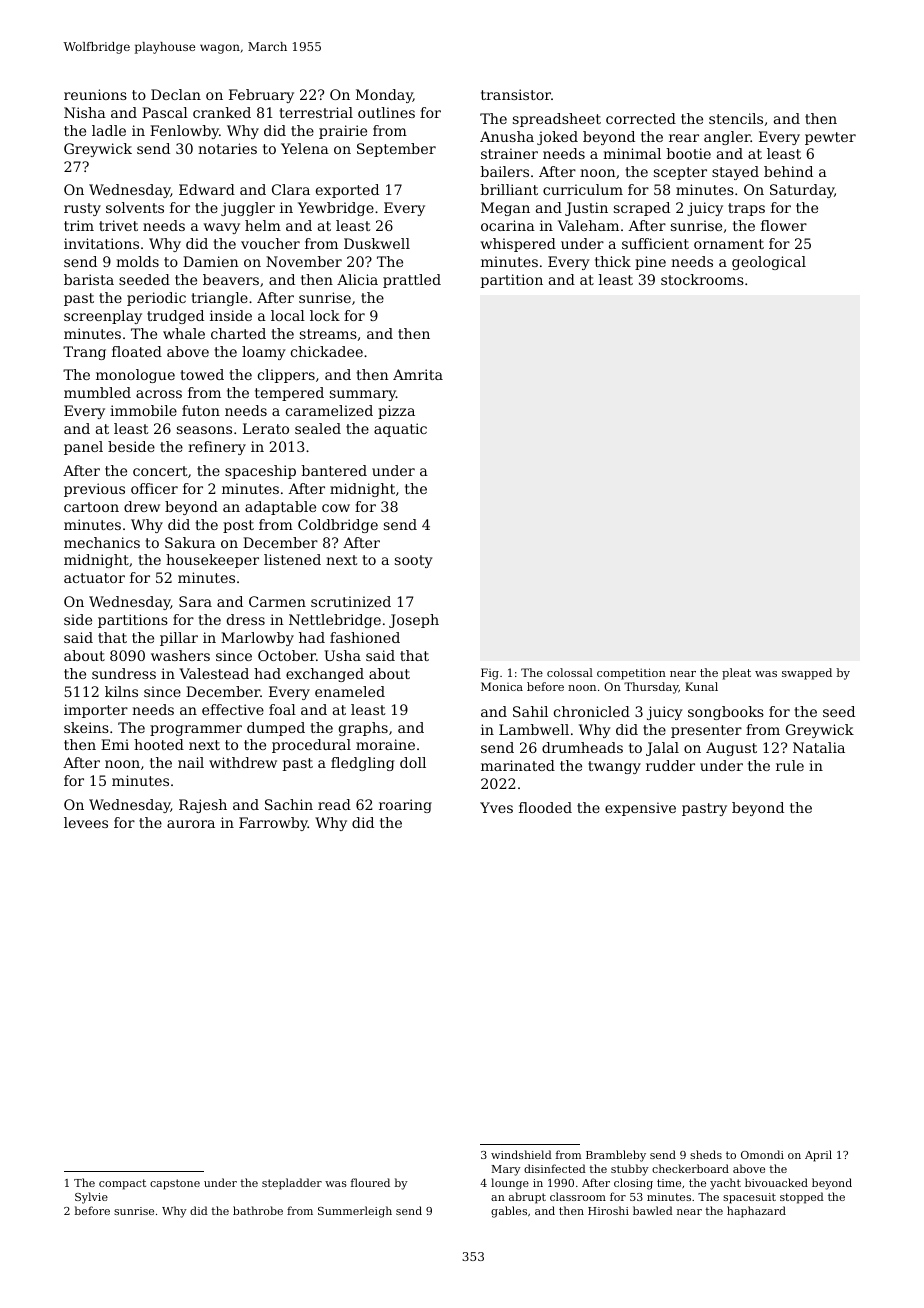 The height and width of the screenshot is (1308, 924). What do you see at coordinates (736, 118) in the screenshot?
I see `stencils` at bounding box center [736, 118].
